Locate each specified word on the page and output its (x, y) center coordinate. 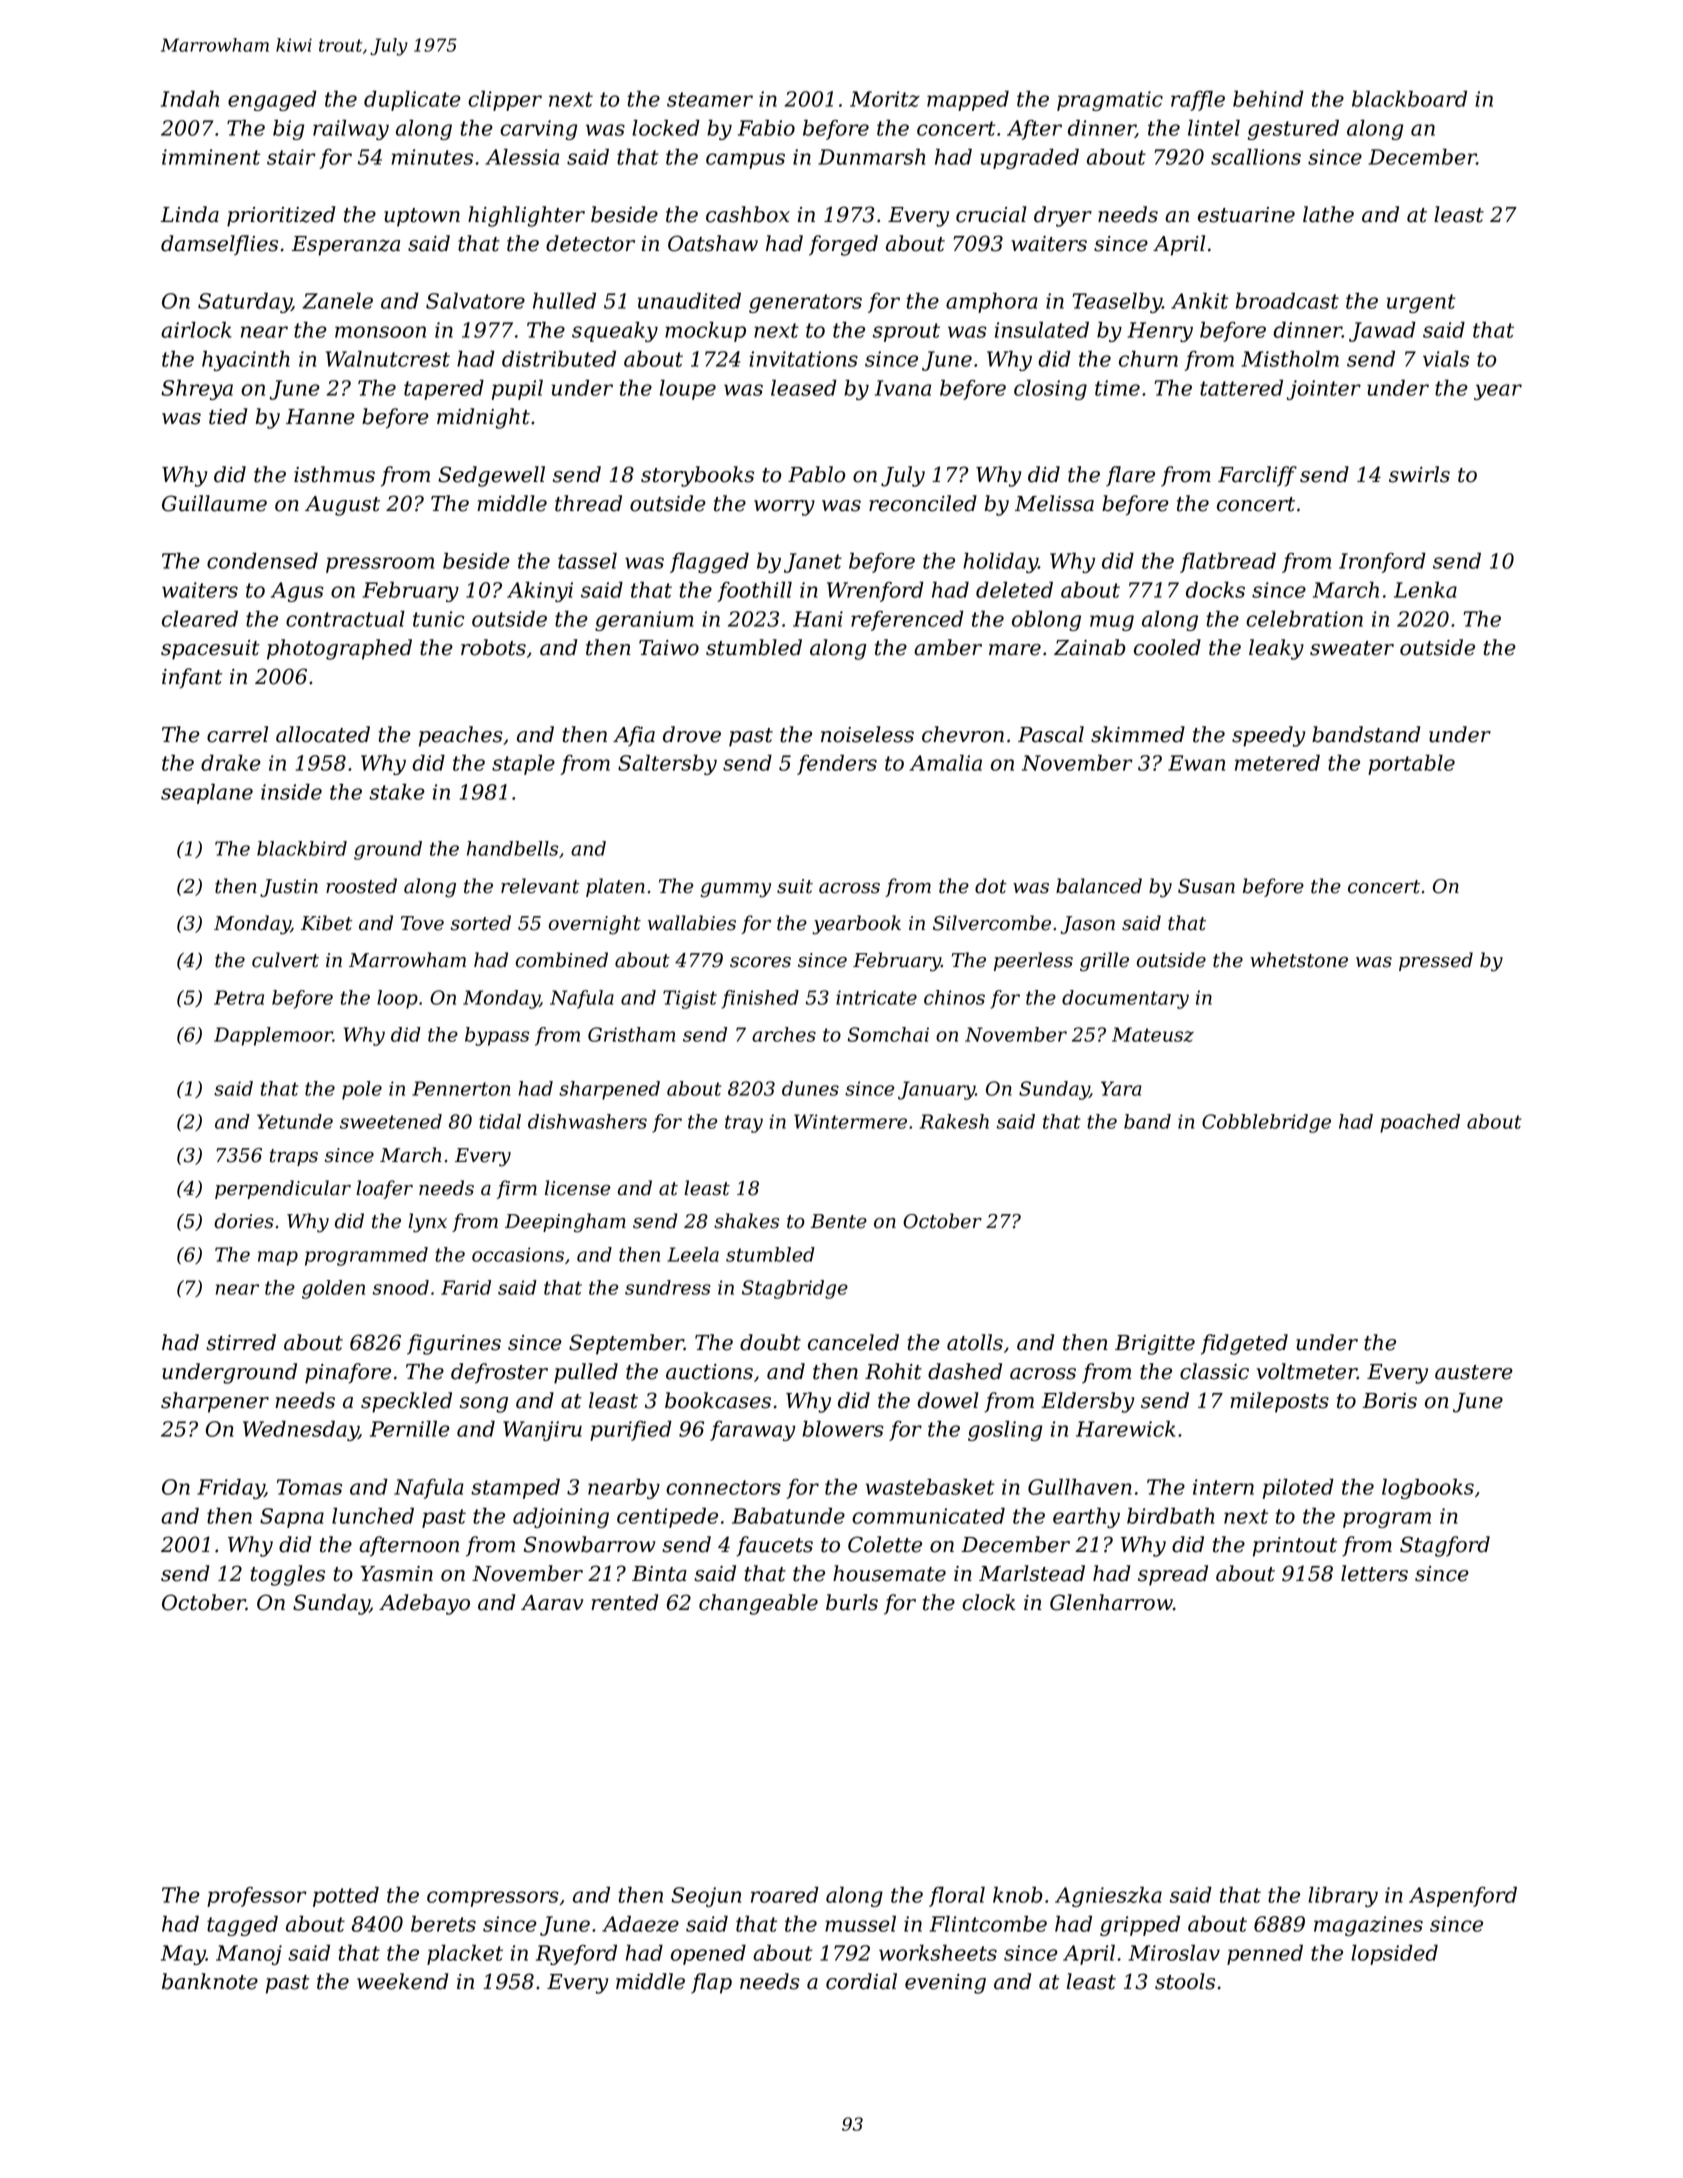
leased (804, 387)
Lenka (1425, 589)
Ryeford (576, 1954)
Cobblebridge (1266, 1123)
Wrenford (875, 591)
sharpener (215, 1402)
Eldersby (1087, 1402)
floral (957, 1897)
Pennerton (461, 1088)
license (577, 1188)
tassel (587, 561)
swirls (1419, 474)
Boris (1390, 1401)
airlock (196, 329)
